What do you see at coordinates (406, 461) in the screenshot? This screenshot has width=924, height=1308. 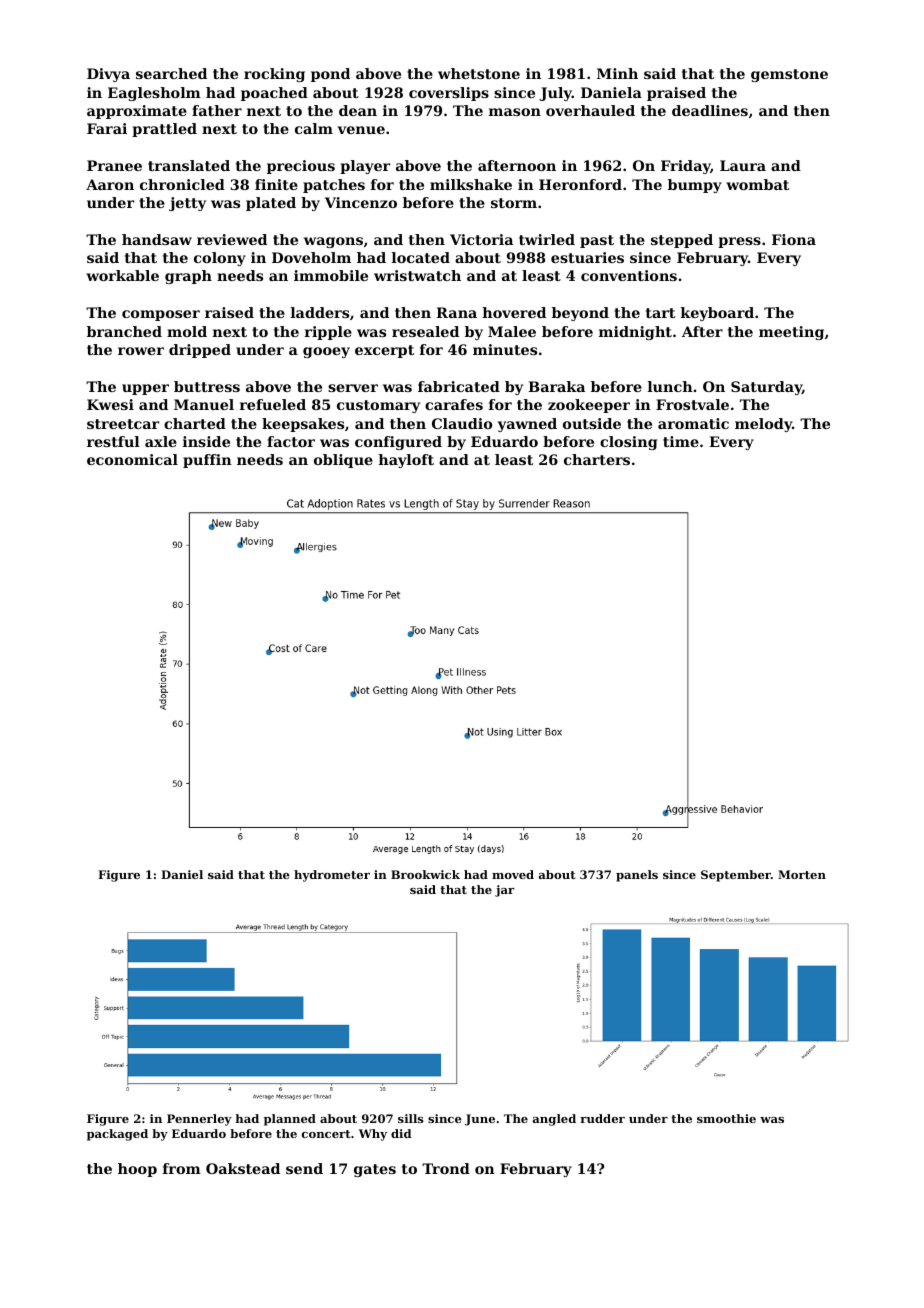 I see `hayloft` at bounding box center [406, 461].
